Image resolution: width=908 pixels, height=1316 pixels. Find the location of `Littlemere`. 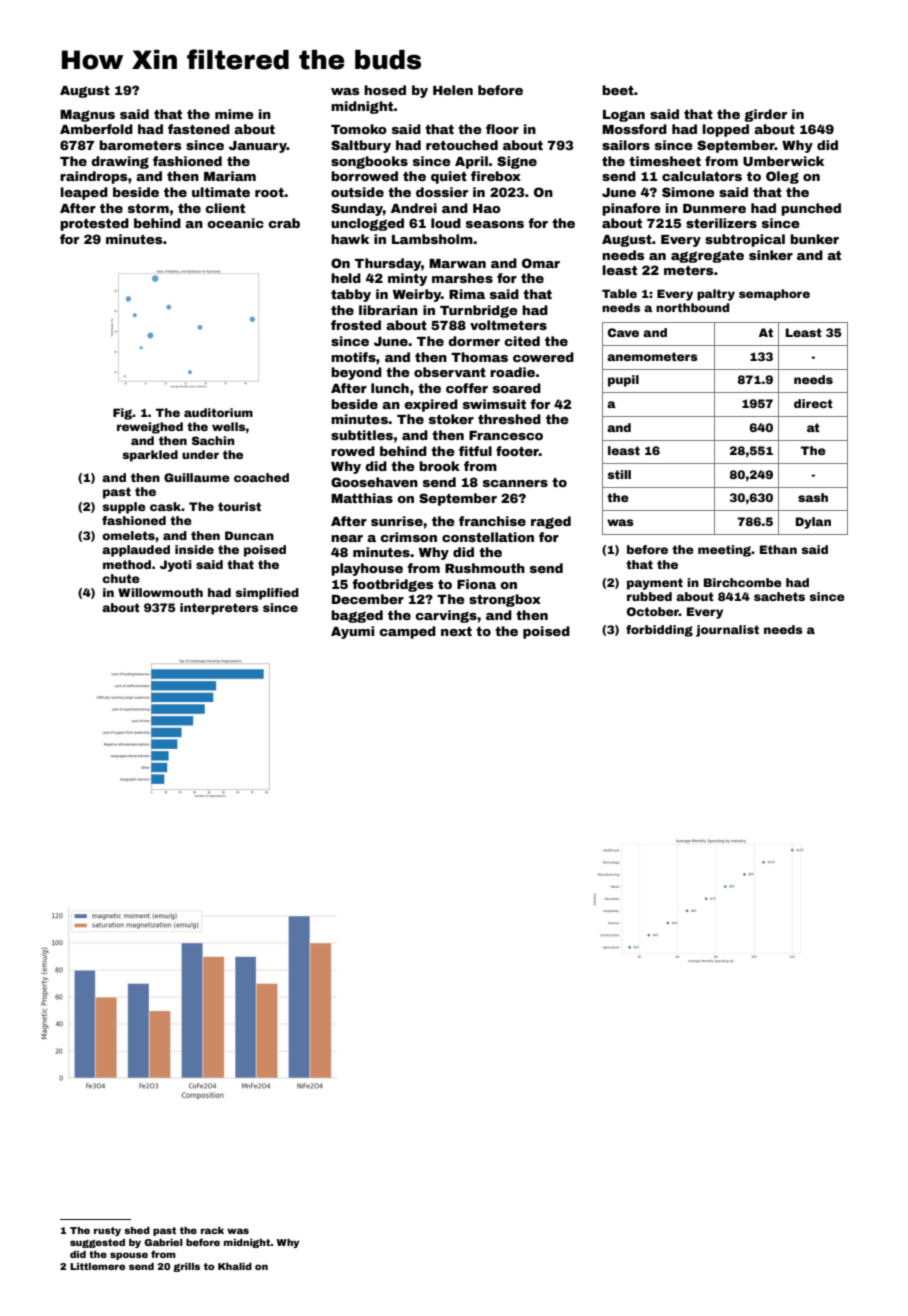

Littlemere is located at coordinates (97, 1266).
